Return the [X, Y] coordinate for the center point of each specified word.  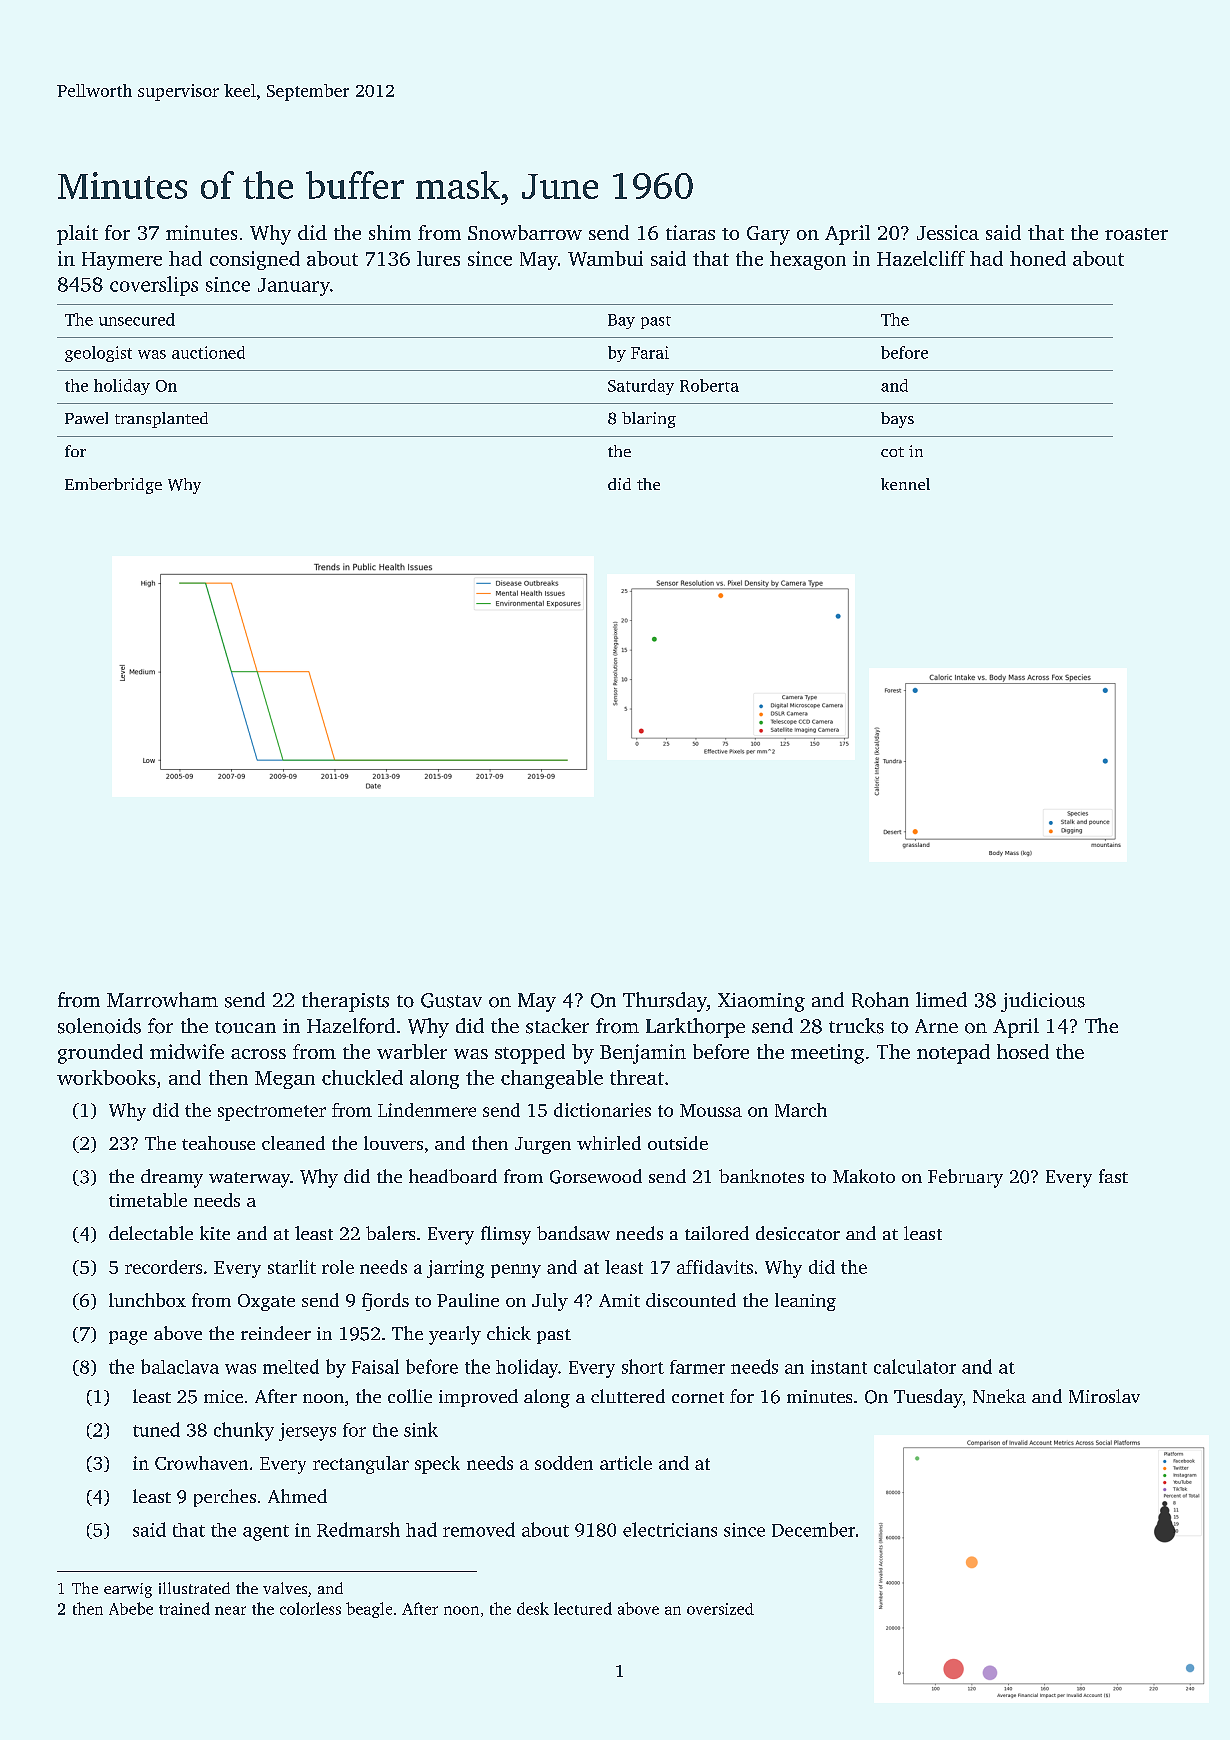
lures [438, 258]
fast [1113, 1176]
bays [897, 420]
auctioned [208, 352]
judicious [1043, 1002]
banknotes [761, 1176]
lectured [583, 1608]
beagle [369, 1610]
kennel [905, 484]
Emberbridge [113, 486]
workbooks [106, 1077]
